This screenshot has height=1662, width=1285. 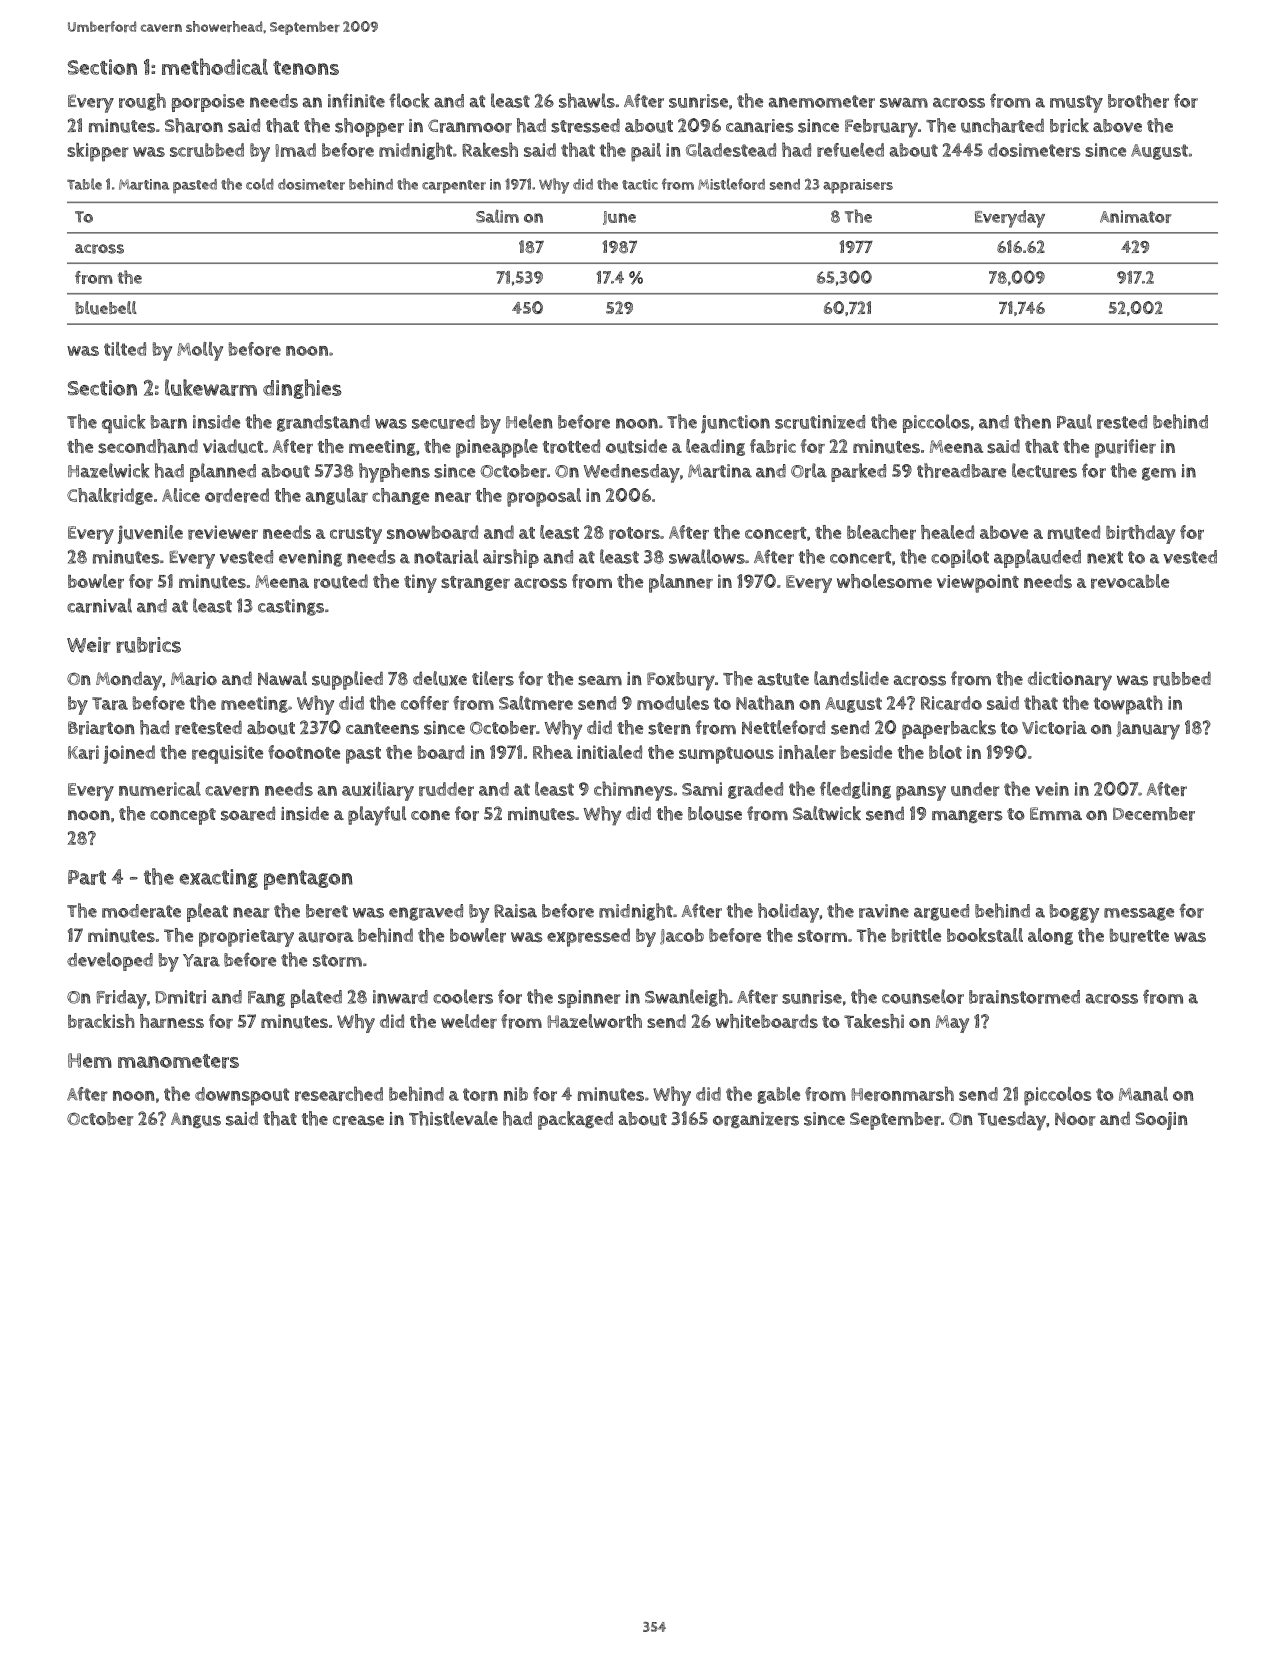 What do you see at coordinates (1148, 730) in the screenshot?
I see `January` at bounding box center [1148, 730].
